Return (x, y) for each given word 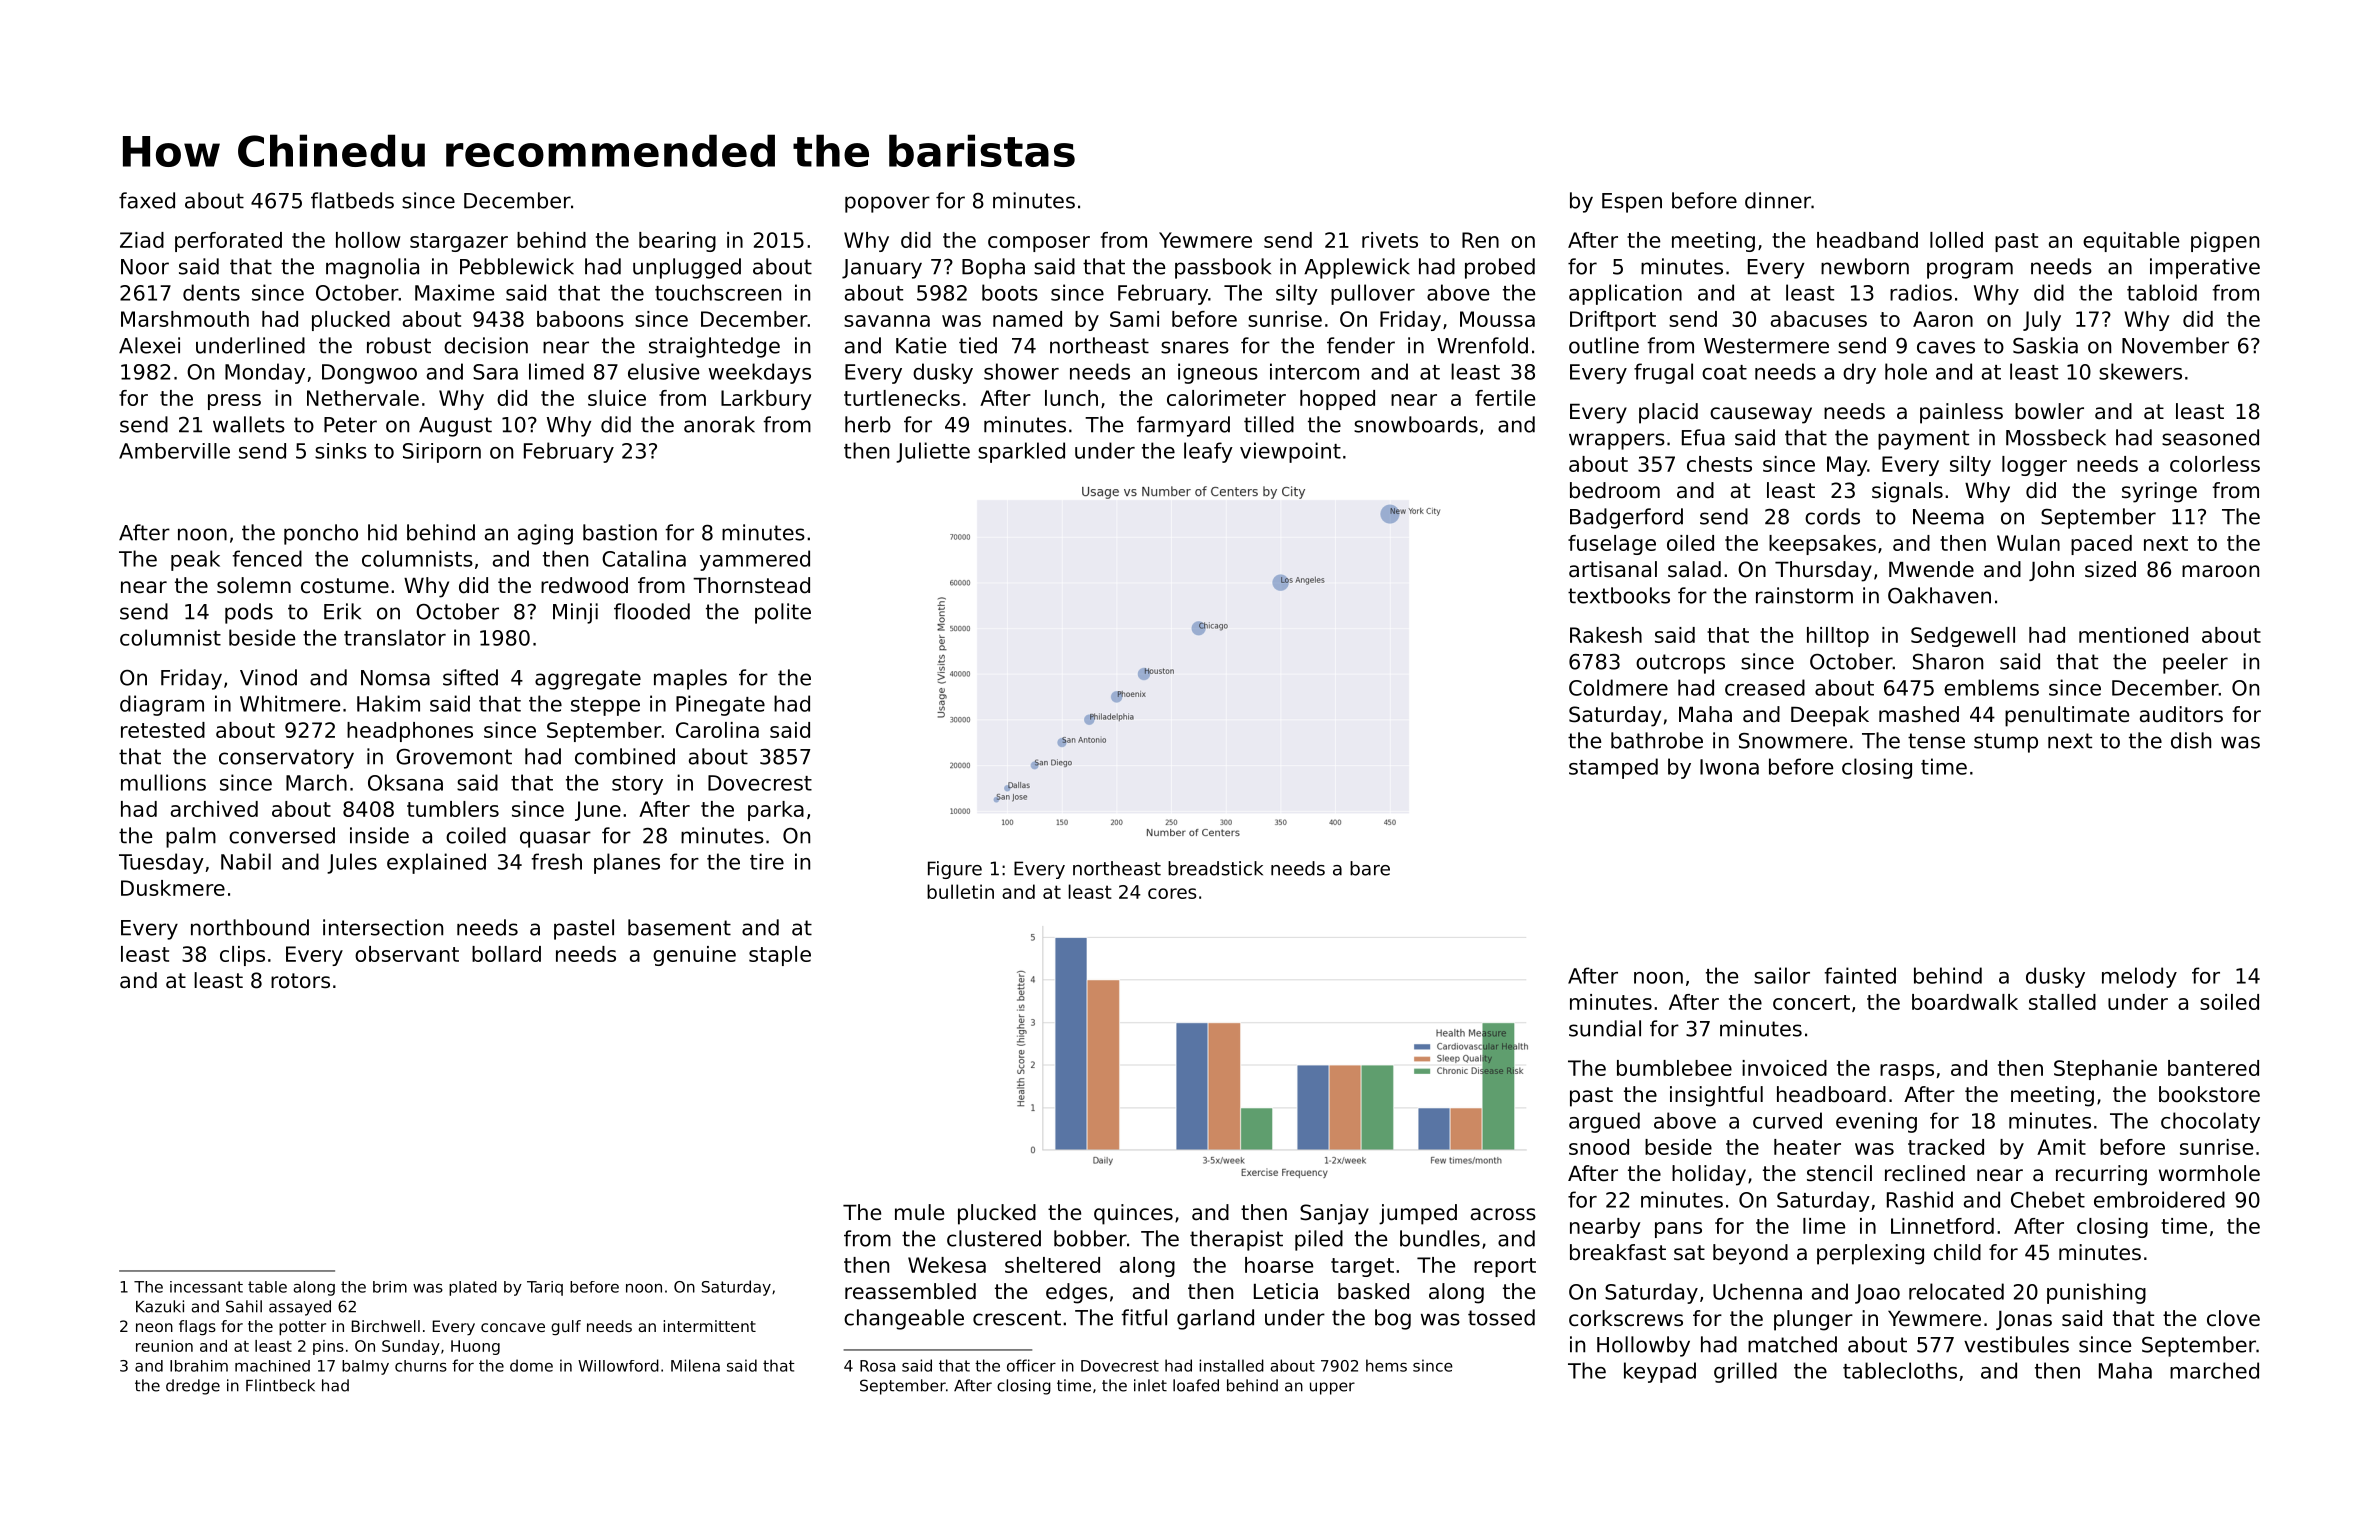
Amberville (174, 451)
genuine (694, 956)
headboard (1831, 1094)
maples (690, 679)
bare (1370, 868)
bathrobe (1657, 740)
